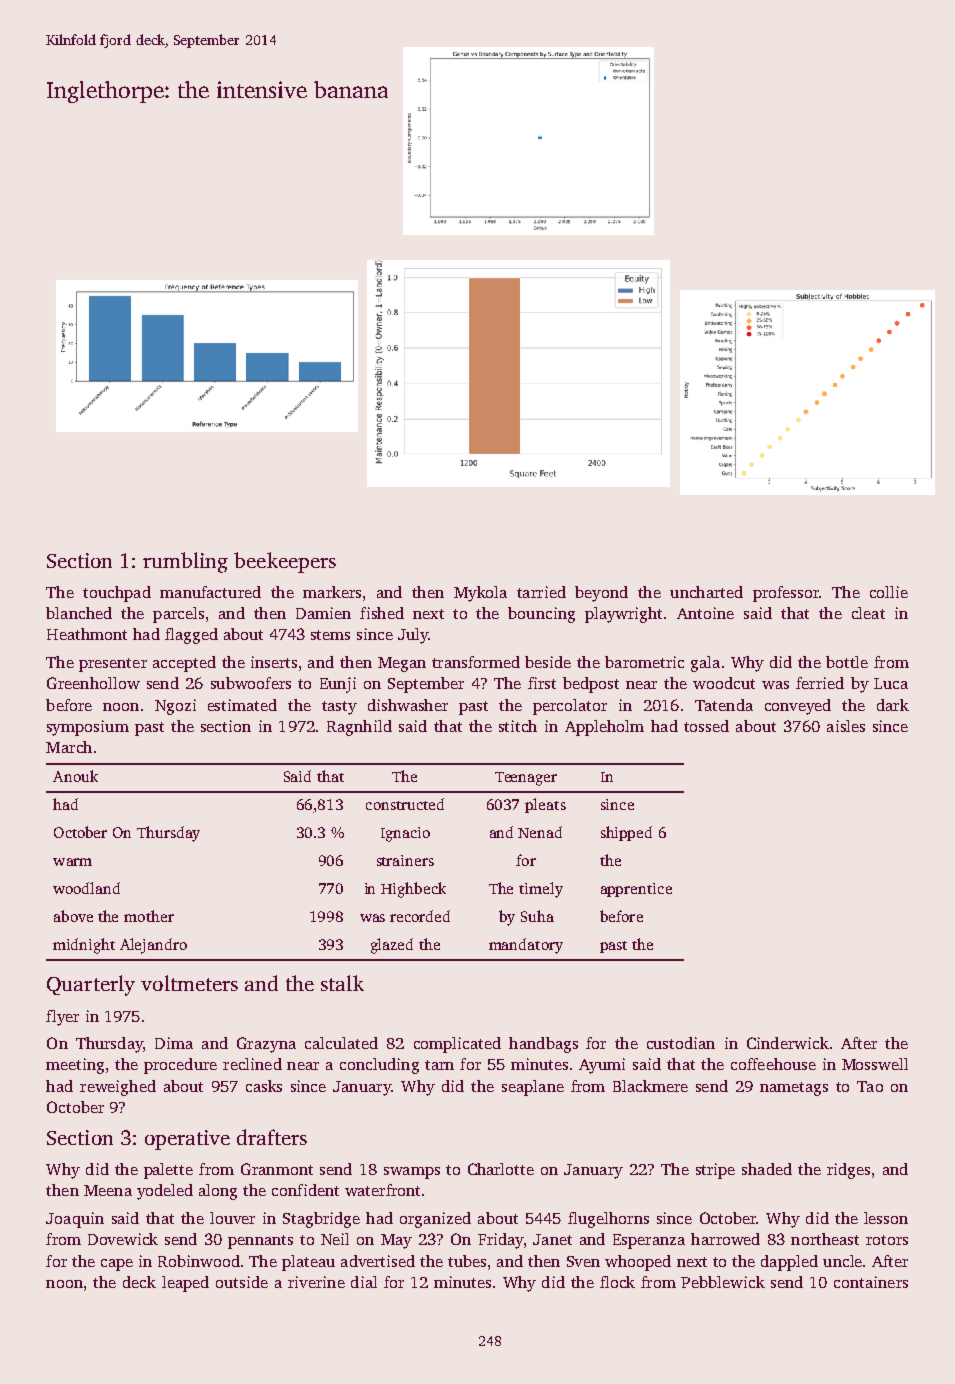 This page has height=1384, width=955. I want to click on flock, so click(617, 1282).
